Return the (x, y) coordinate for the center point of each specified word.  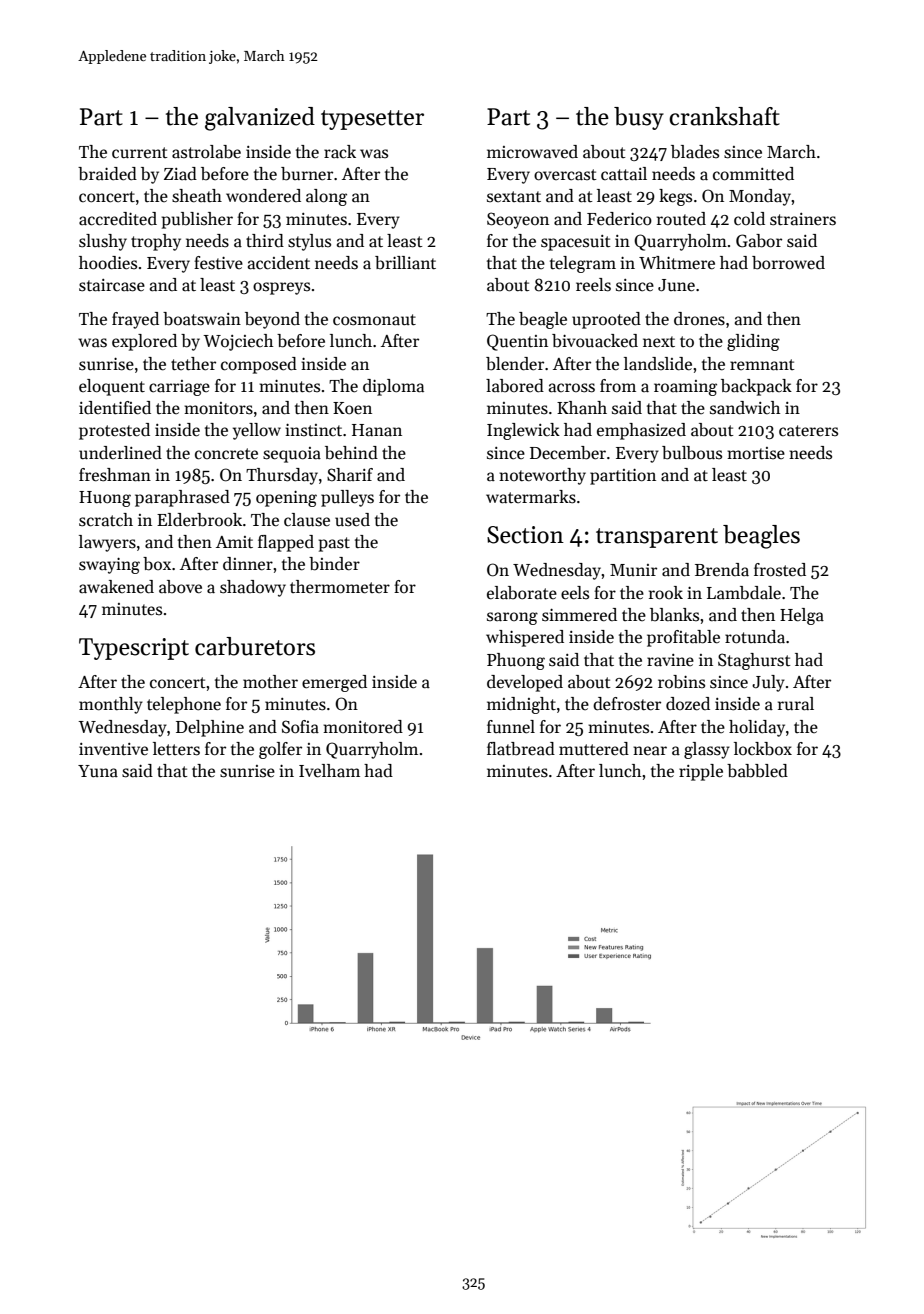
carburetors (255, 646)
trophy (156, 242)
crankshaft (724, 116)
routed (681, 219)
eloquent (112, 387)
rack (340, 152)
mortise (756, 453)
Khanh (582, 407)
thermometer (340, 587)
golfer (280, 750)
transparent (657, 538)
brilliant (405, 263)
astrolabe (206, 152)
